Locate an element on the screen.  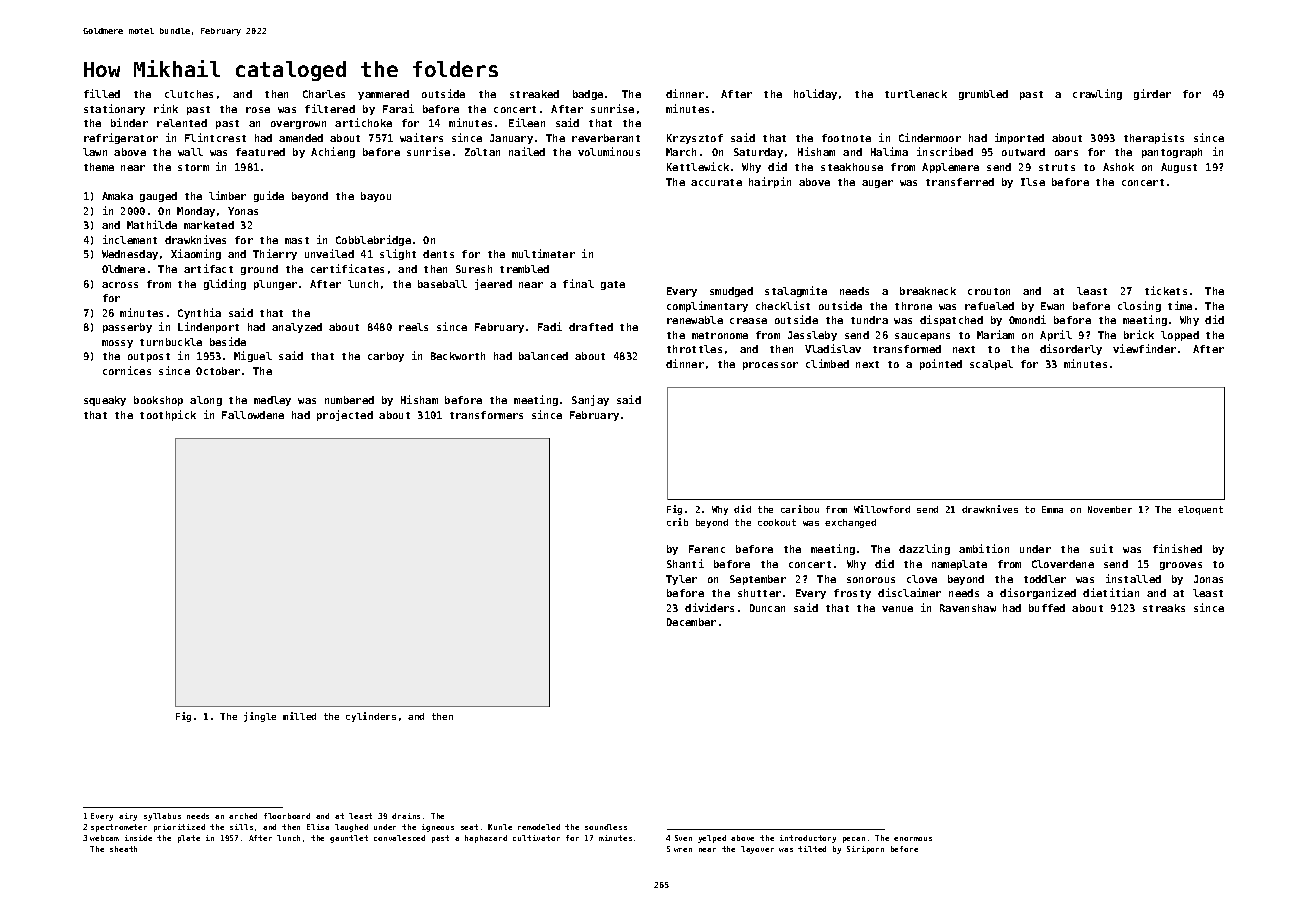
girder is located at coordinates (1152, 94).
